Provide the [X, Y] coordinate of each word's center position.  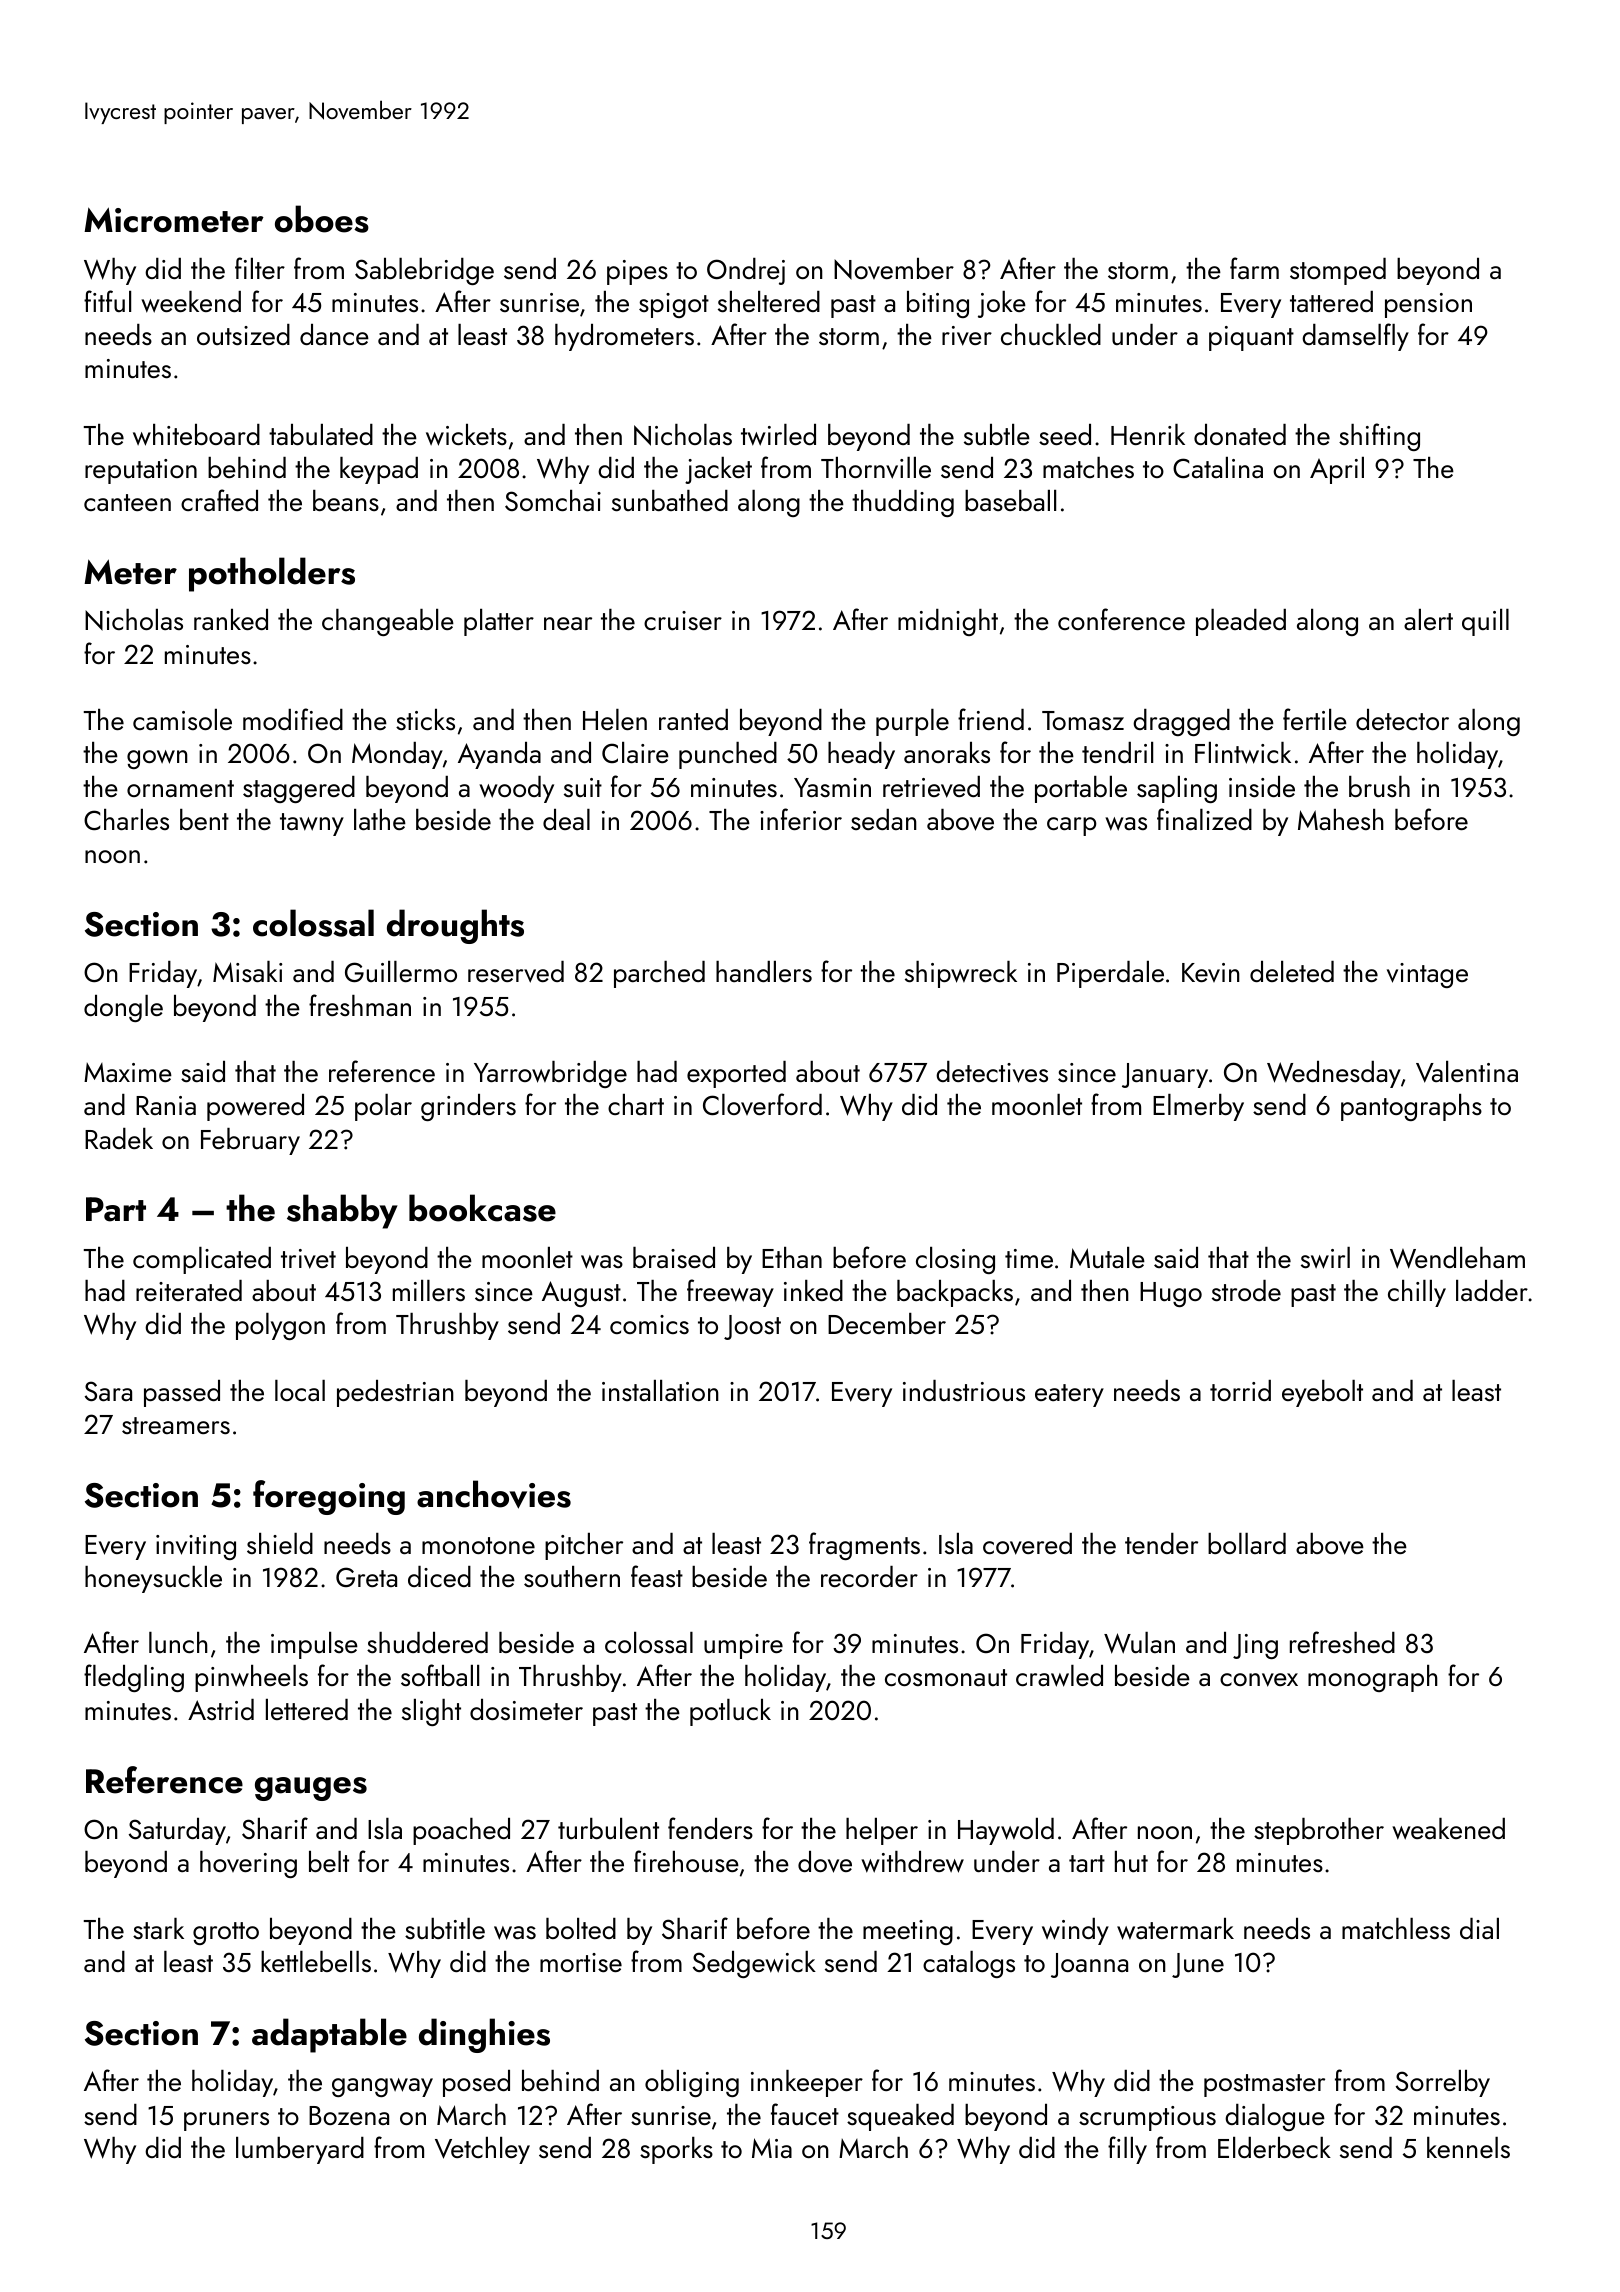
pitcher [584, 1546]
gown [157, 759]
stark [158, 1928]
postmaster [1264, 2085]
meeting [908, 1932]
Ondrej [746, 271]
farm [1254, 268]
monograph [1373, 1678]
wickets [466, 435]
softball [440, 1675]
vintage [1427, 975]
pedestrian [395, 1393]
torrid [1240, 1390]
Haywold [1006, 1831]
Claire [635, 752]
